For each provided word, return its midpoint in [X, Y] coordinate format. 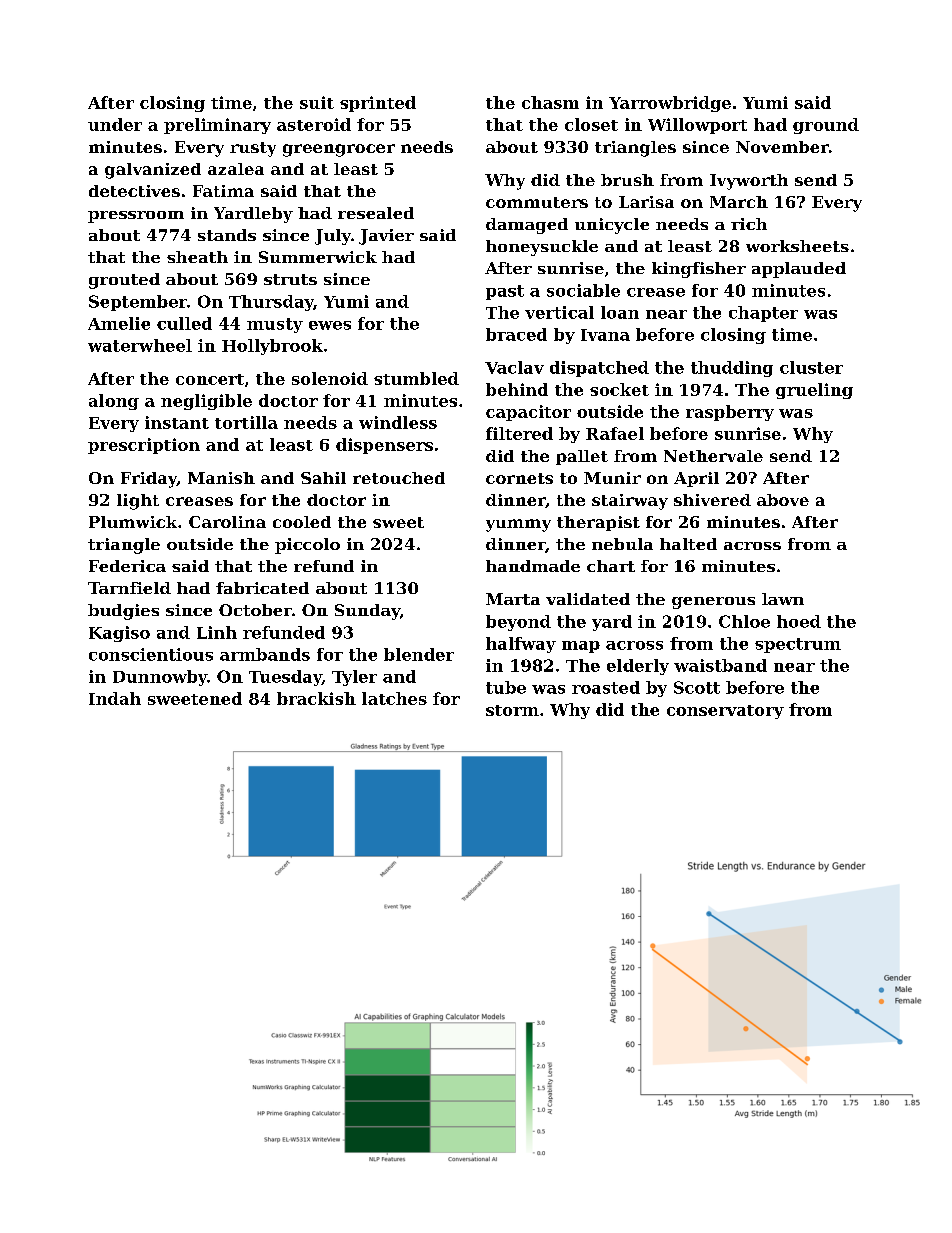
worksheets [797, 246]
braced [516, 334]
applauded [799, 270]
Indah [115, 698]
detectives [134, 191]
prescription [144, 446]
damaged [527, 226]
